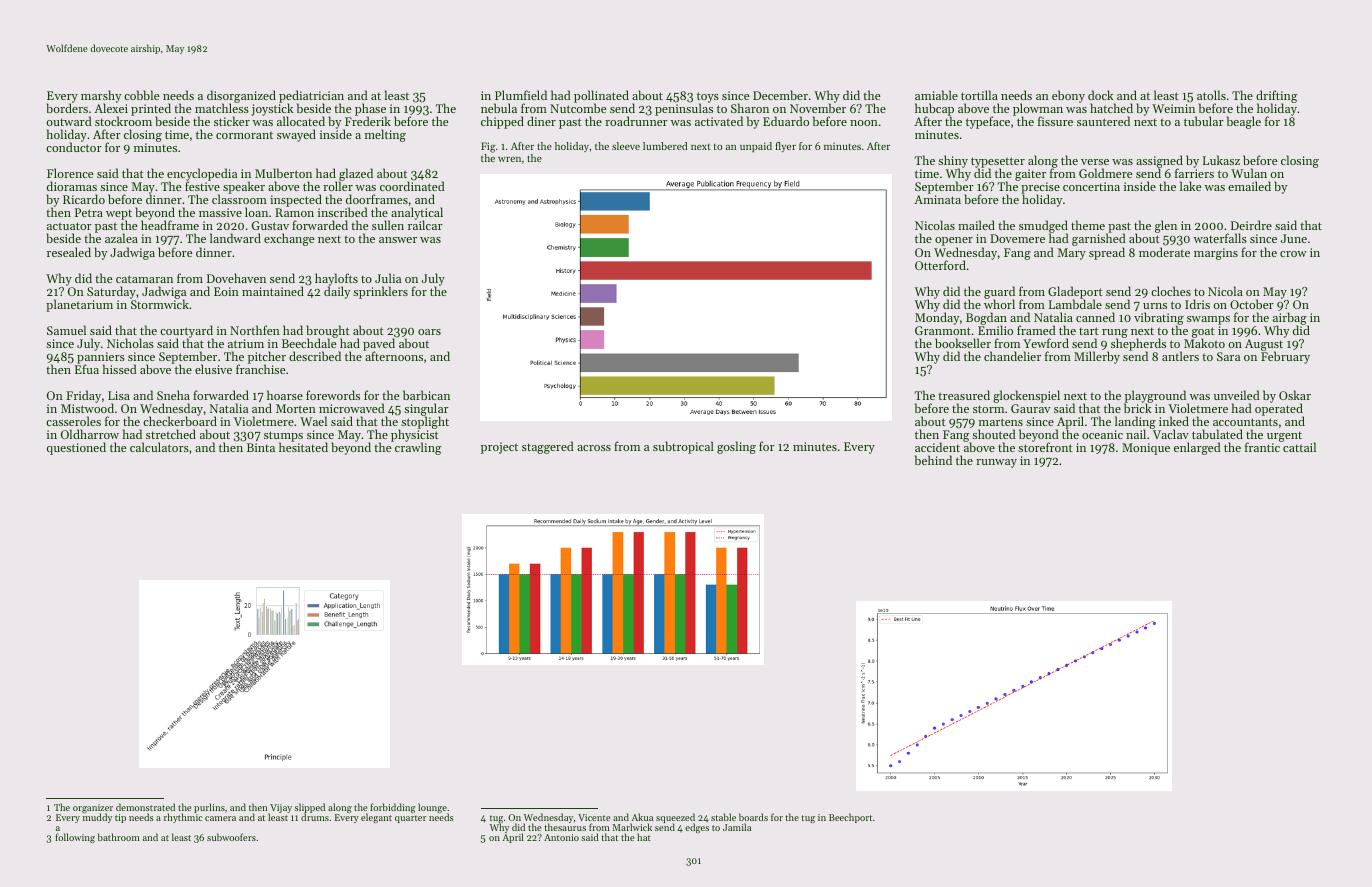  Describe the element at coordinates (410, 819) in the screenshot. I see `quarter` at that location.
